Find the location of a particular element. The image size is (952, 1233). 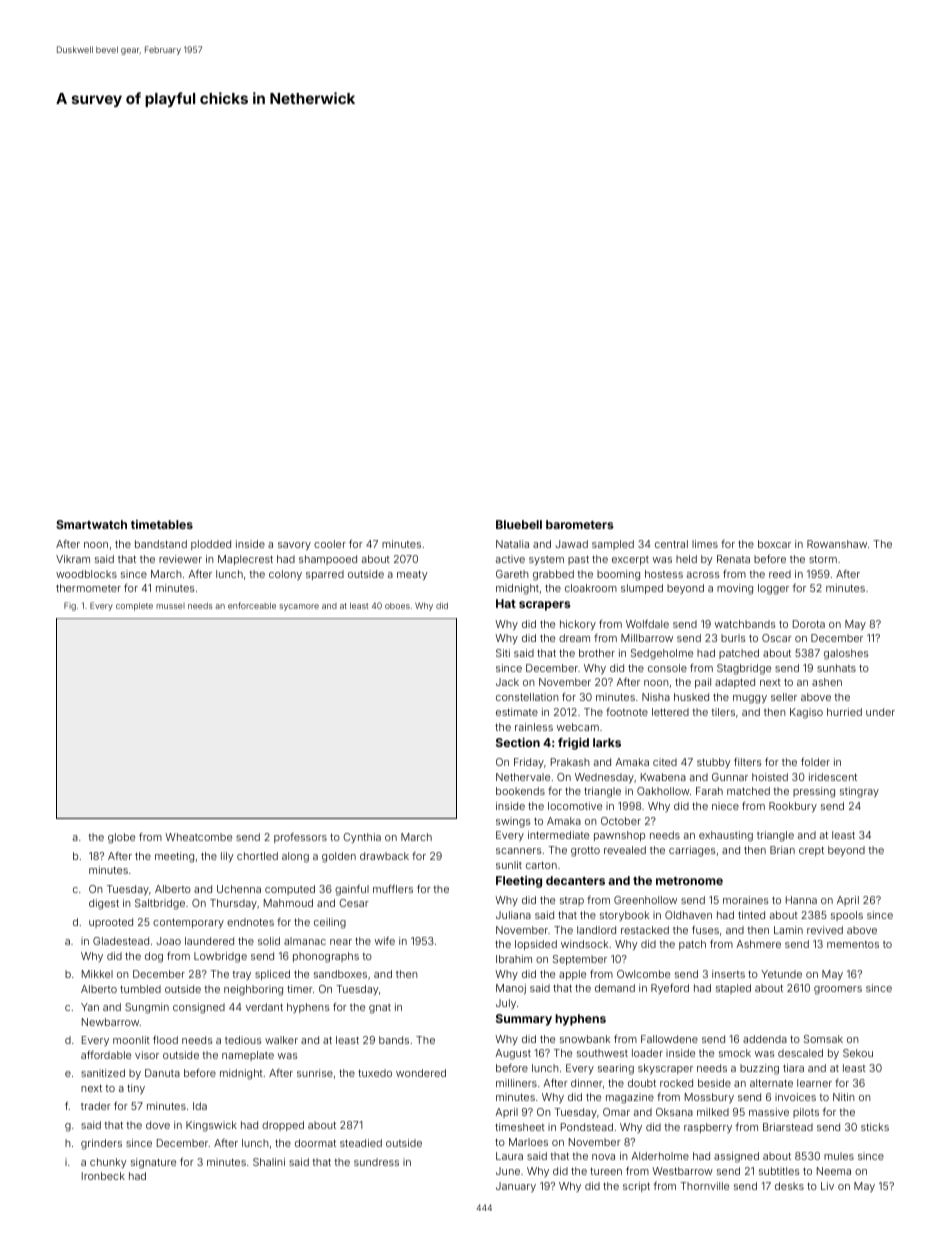

timetables is located at coordinates (162, 524).
